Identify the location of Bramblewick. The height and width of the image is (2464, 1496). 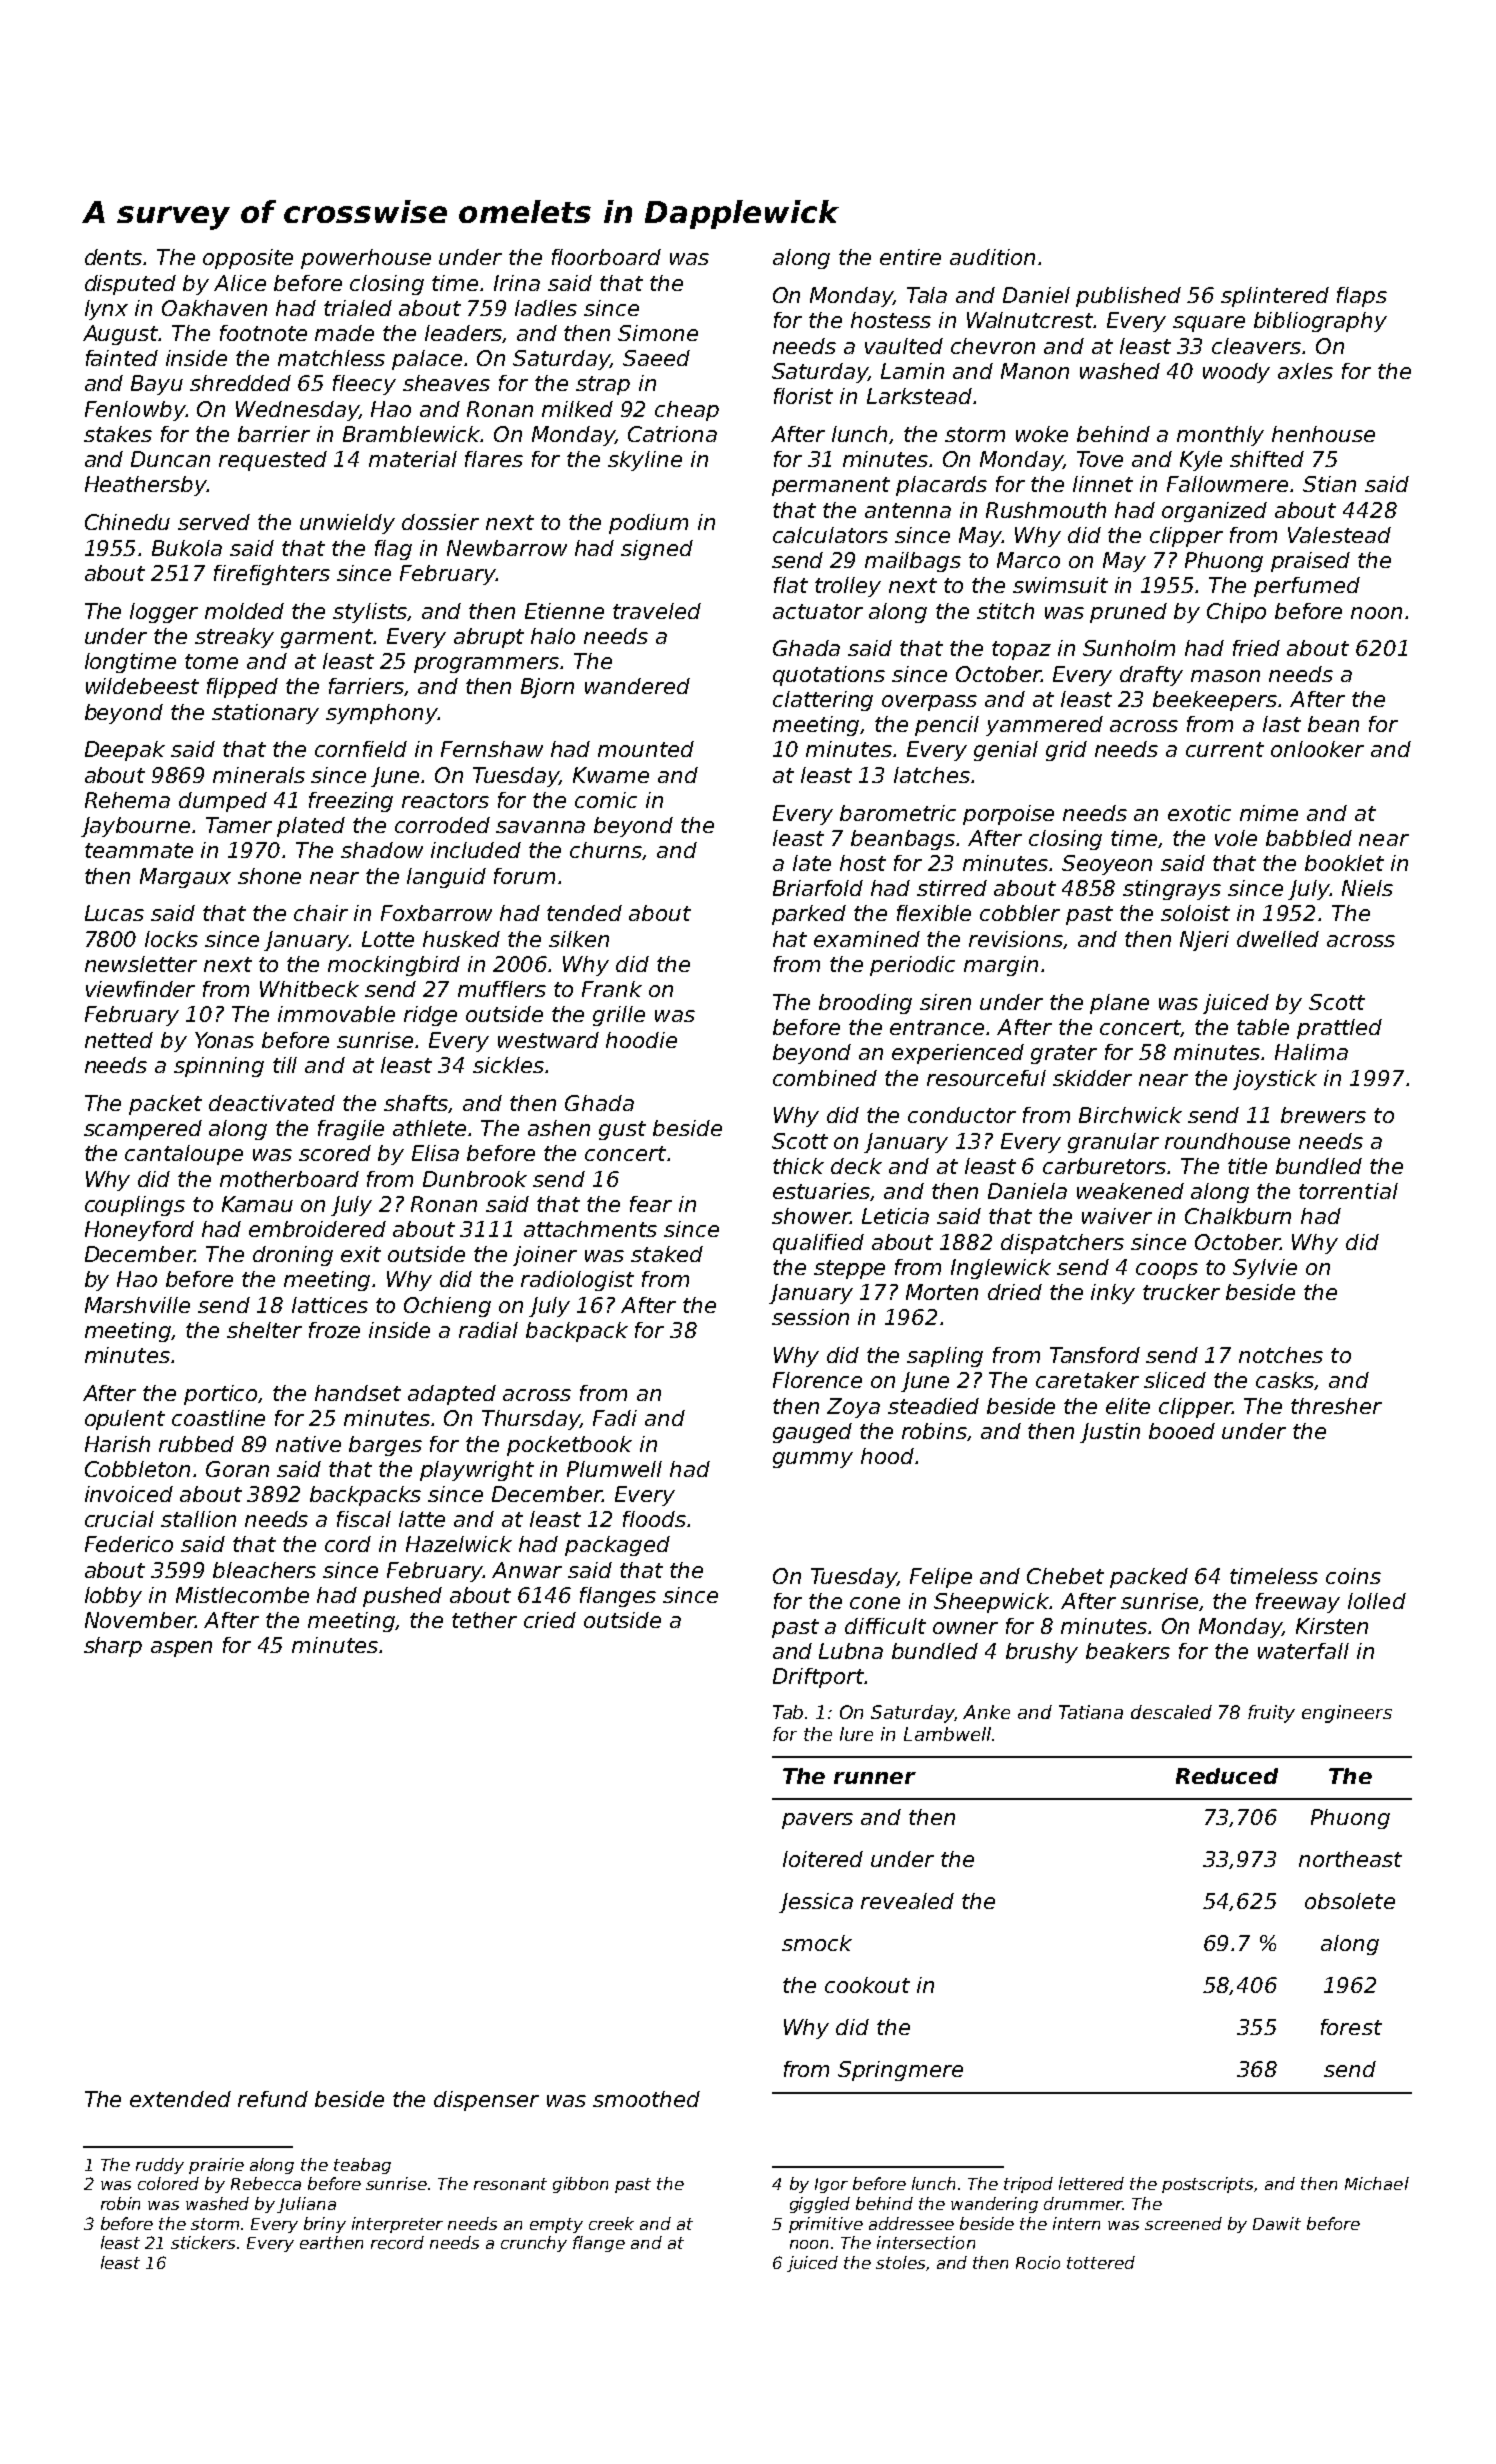
(412, 434).
